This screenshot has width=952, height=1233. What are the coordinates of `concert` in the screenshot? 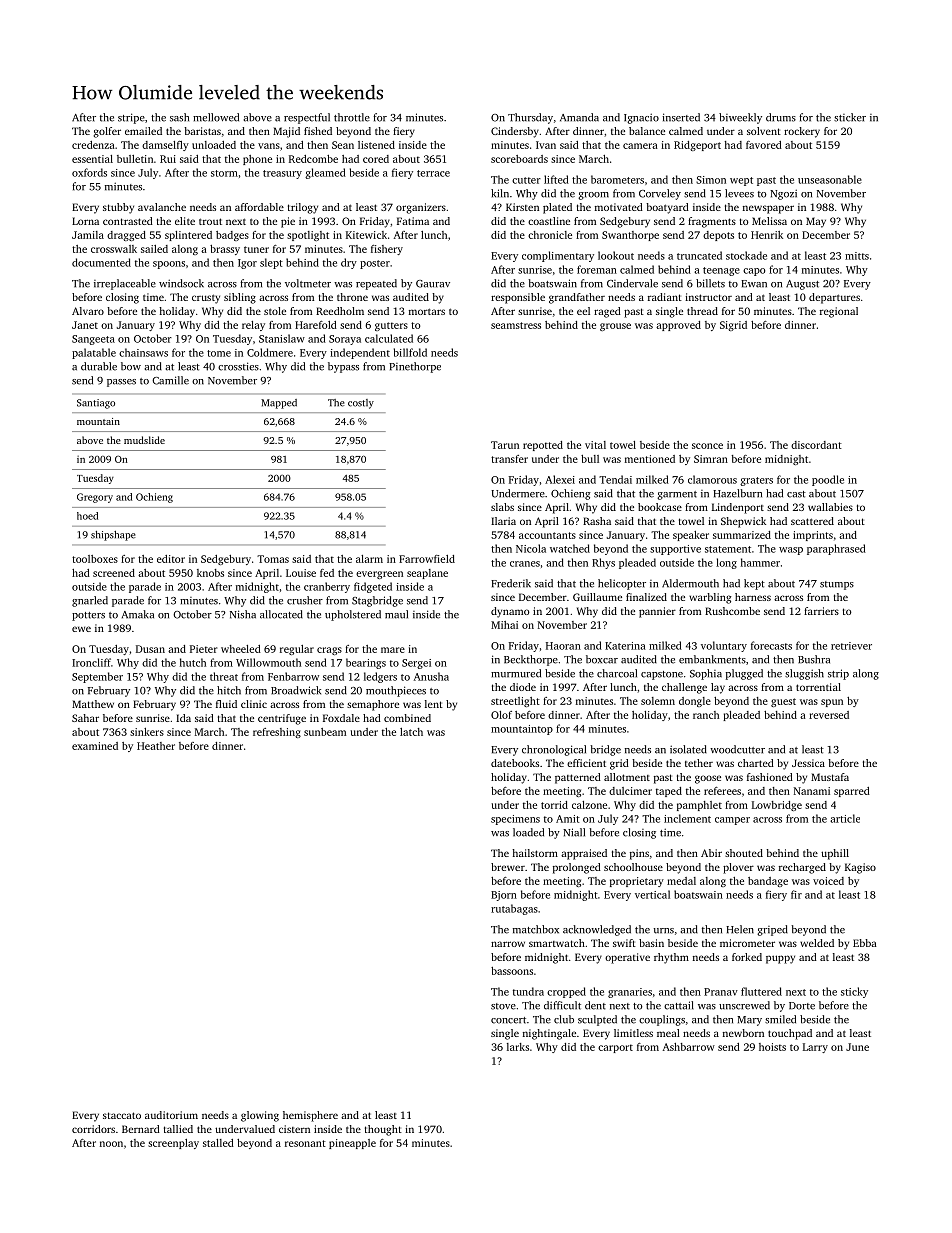 It's located at (508, 1020).
